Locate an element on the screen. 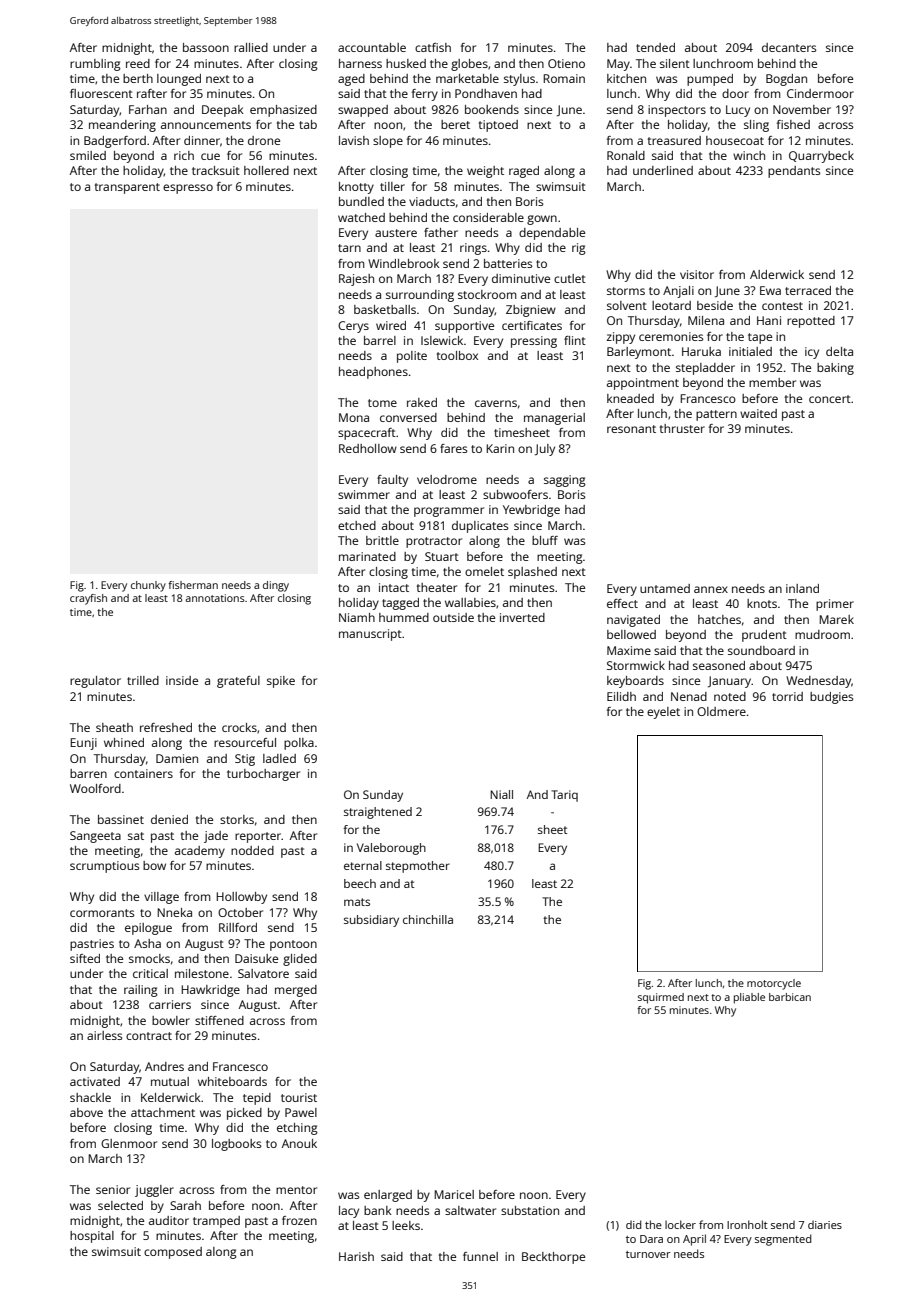 The image size is (924, 1308). regulator is located at coordinates (95, 682).
